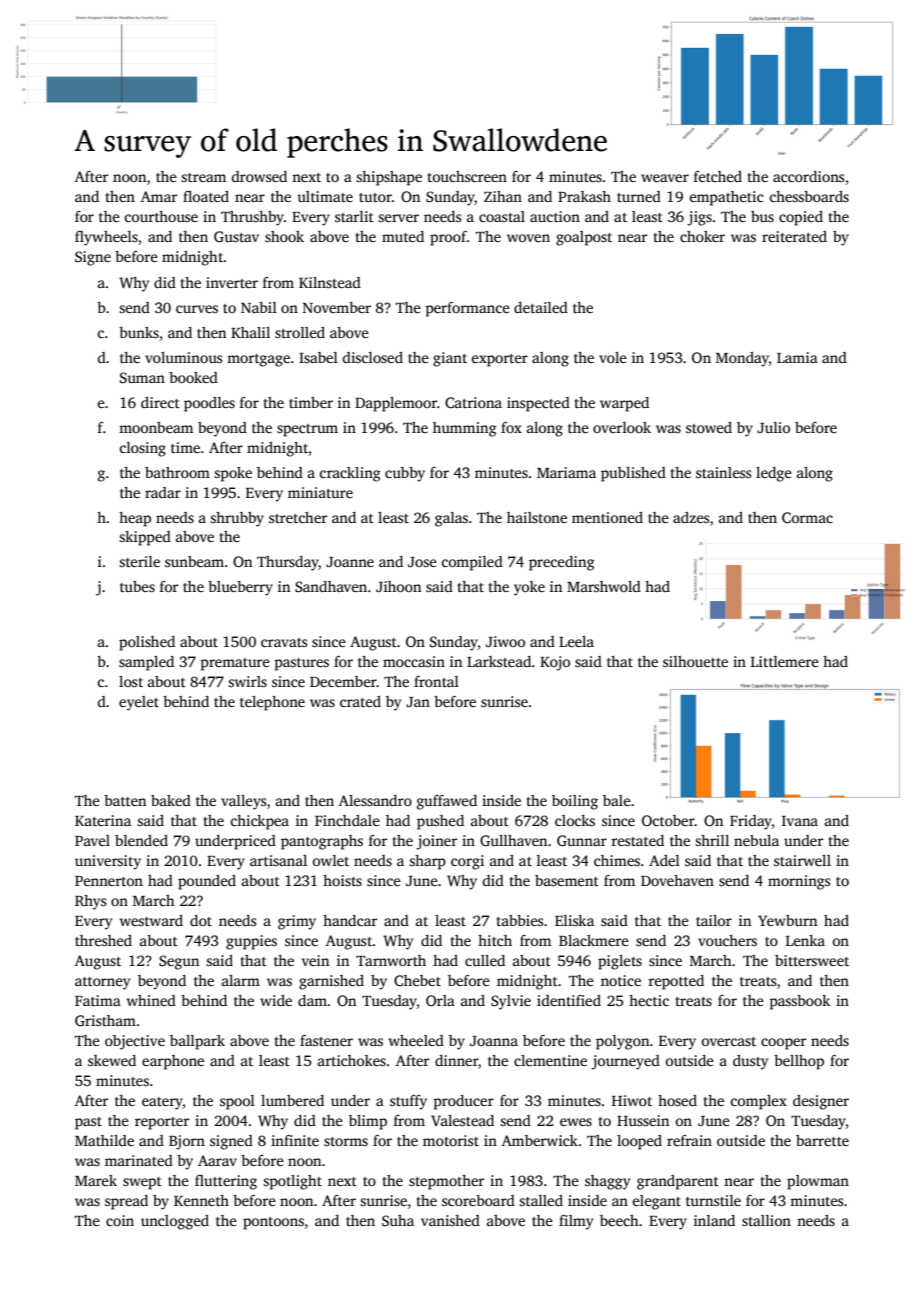 The height and width of the screenshot is (1308, 924). I want to click on coin, so click(120, 1220).
